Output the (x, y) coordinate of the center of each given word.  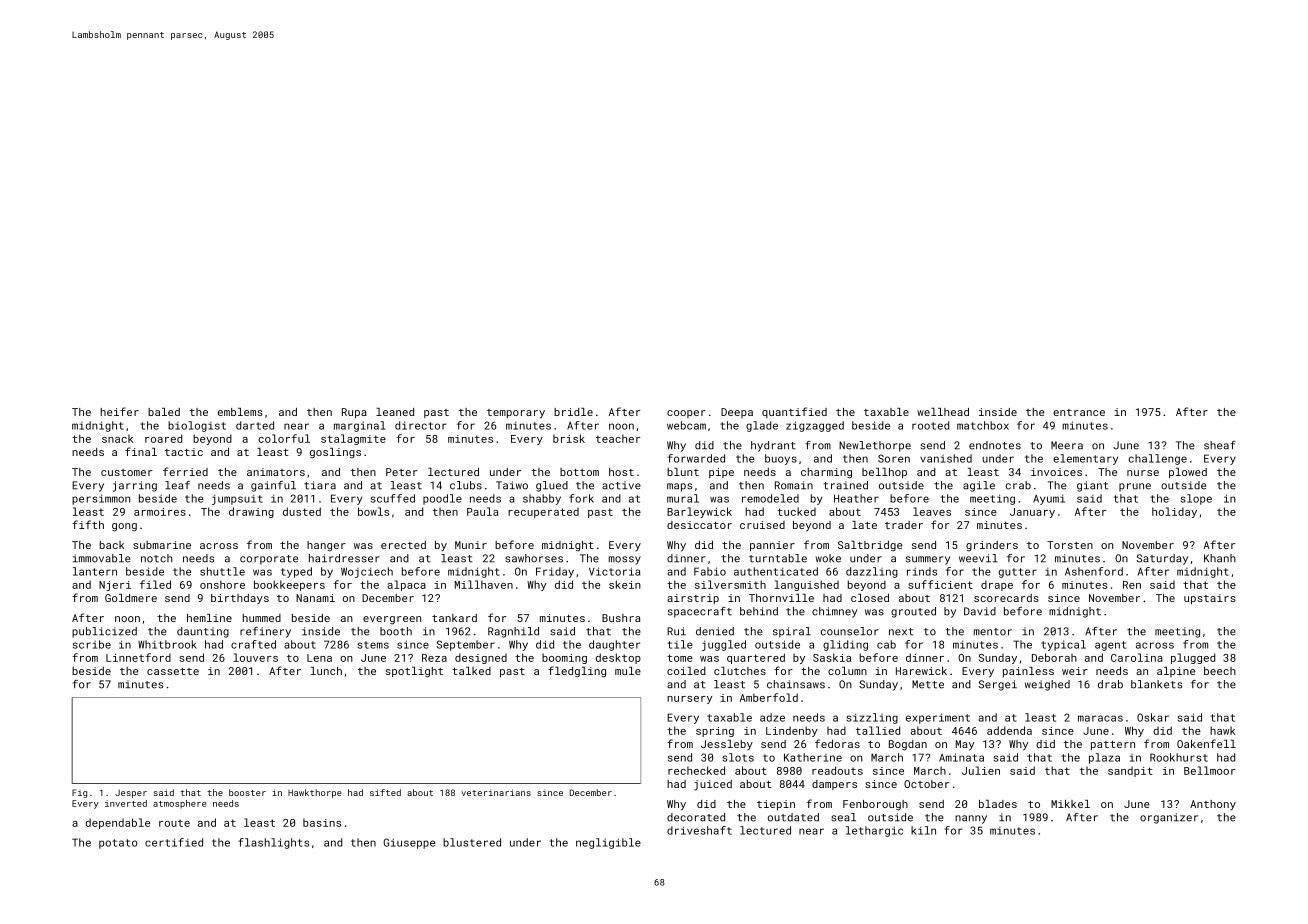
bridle (573, 412)
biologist (197, 426)
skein (625, 584)
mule (628, 671)
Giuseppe (409, 843)
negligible (608, 843)
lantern (95, 571)
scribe (92, 644)
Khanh (1220, 558)
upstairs (1210, 599)
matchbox (983, 425)
